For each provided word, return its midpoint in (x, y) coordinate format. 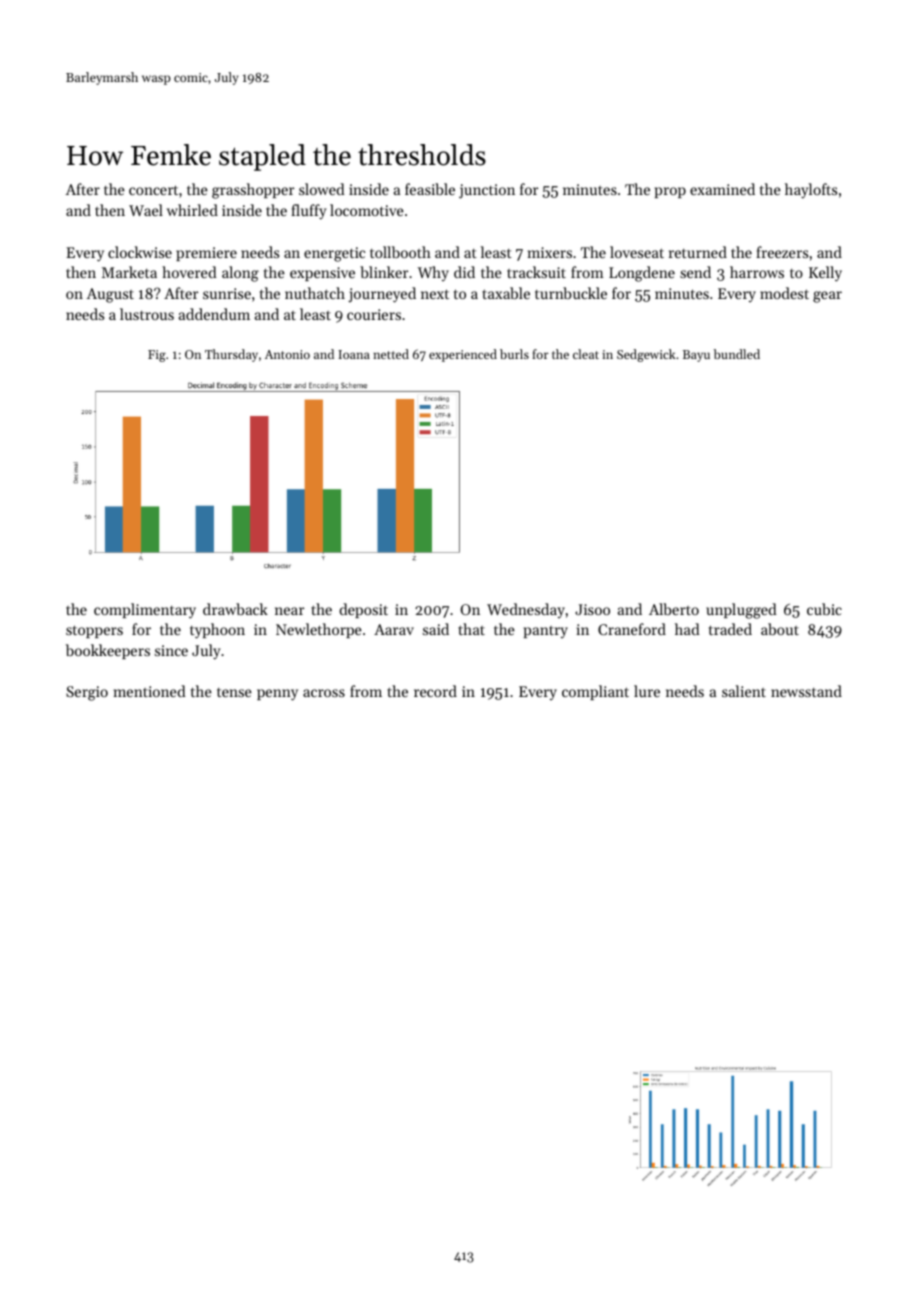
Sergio (87, 693)
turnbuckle (571, 293)
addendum (214, 314)
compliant (595, 692)
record (435, 691)
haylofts (811, 191)
